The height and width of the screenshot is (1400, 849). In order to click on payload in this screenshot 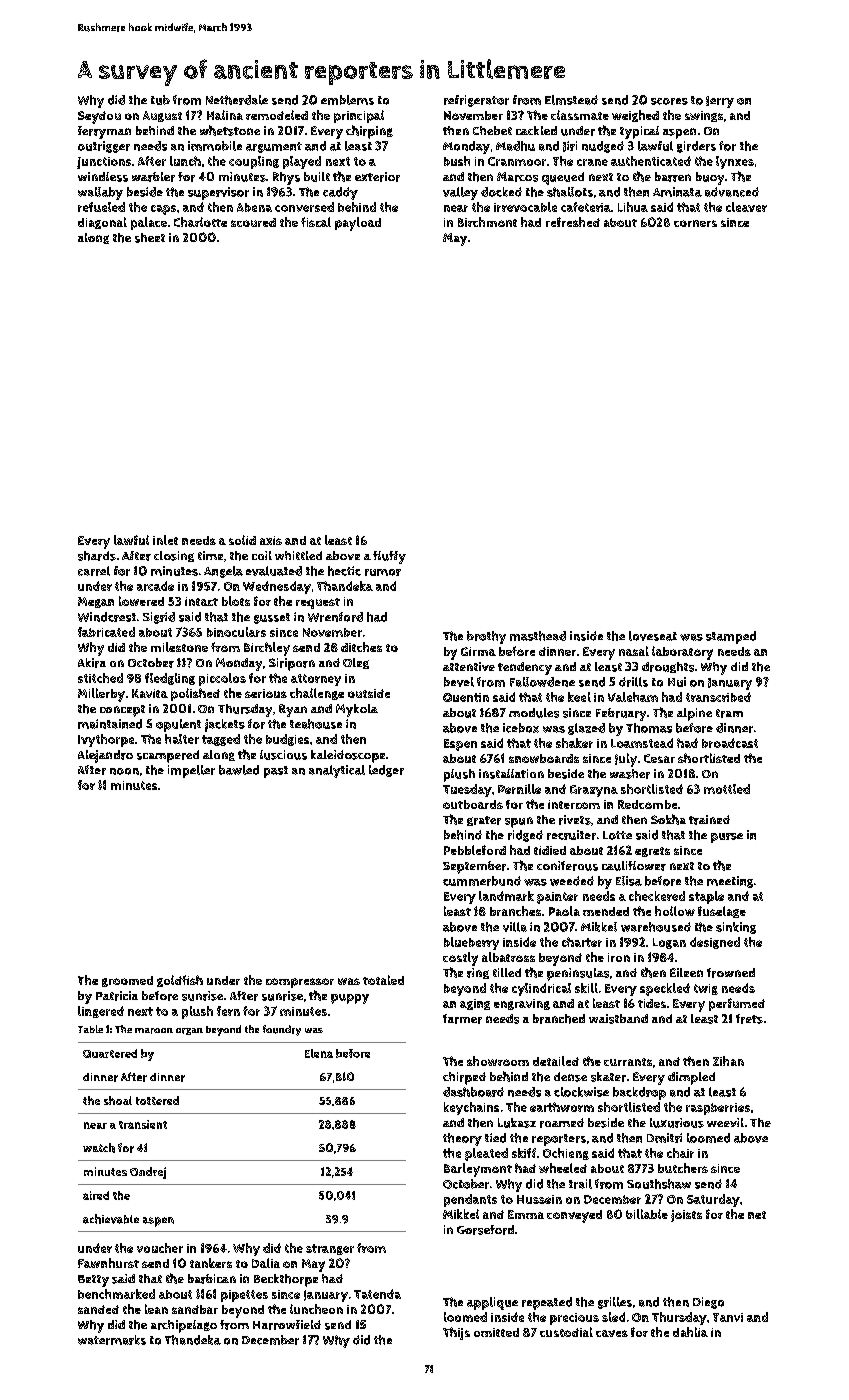, I will do `click(358, 224)`.
